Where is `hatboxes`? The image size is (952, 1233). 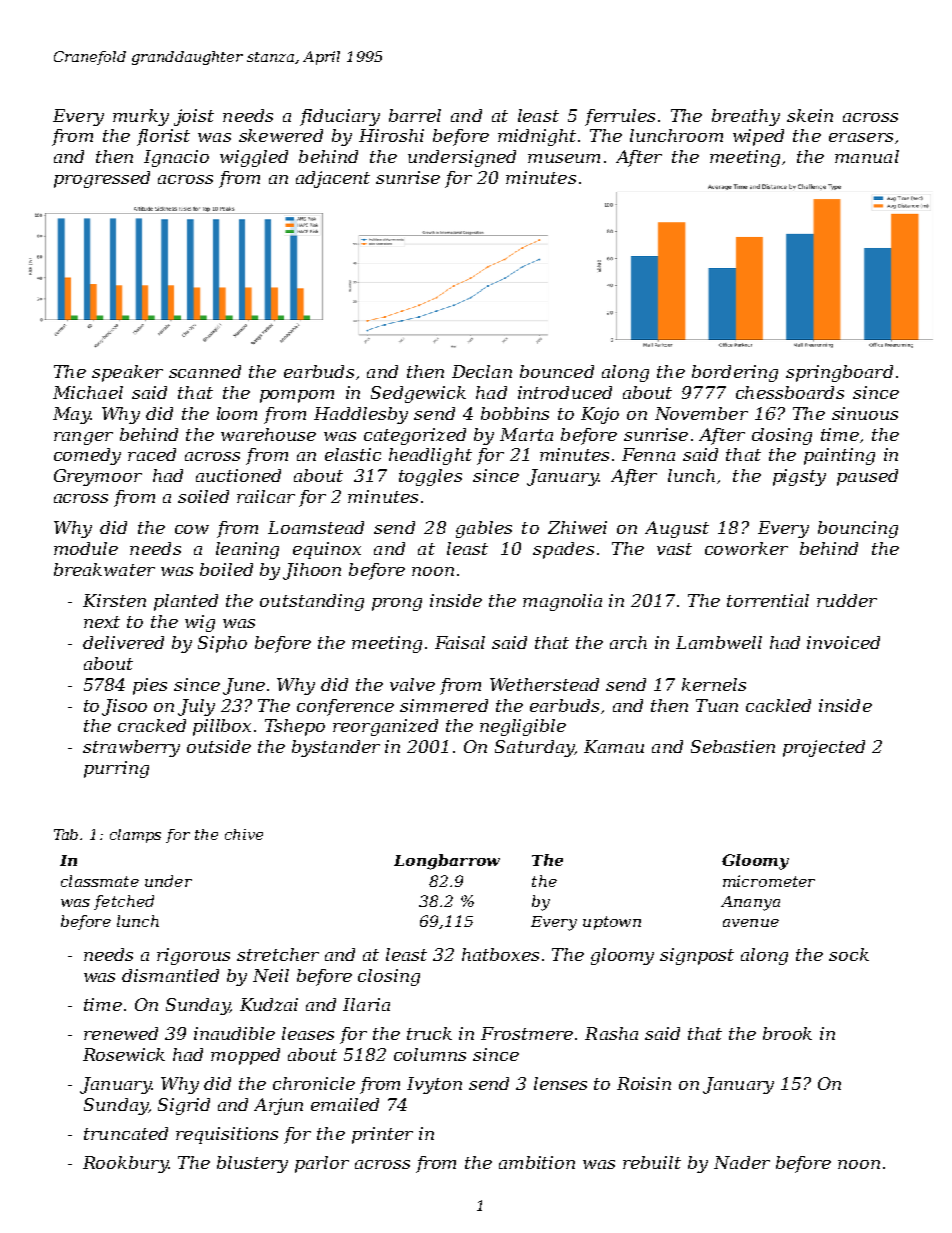 hatboxes is located at coordinates (500, 954).
